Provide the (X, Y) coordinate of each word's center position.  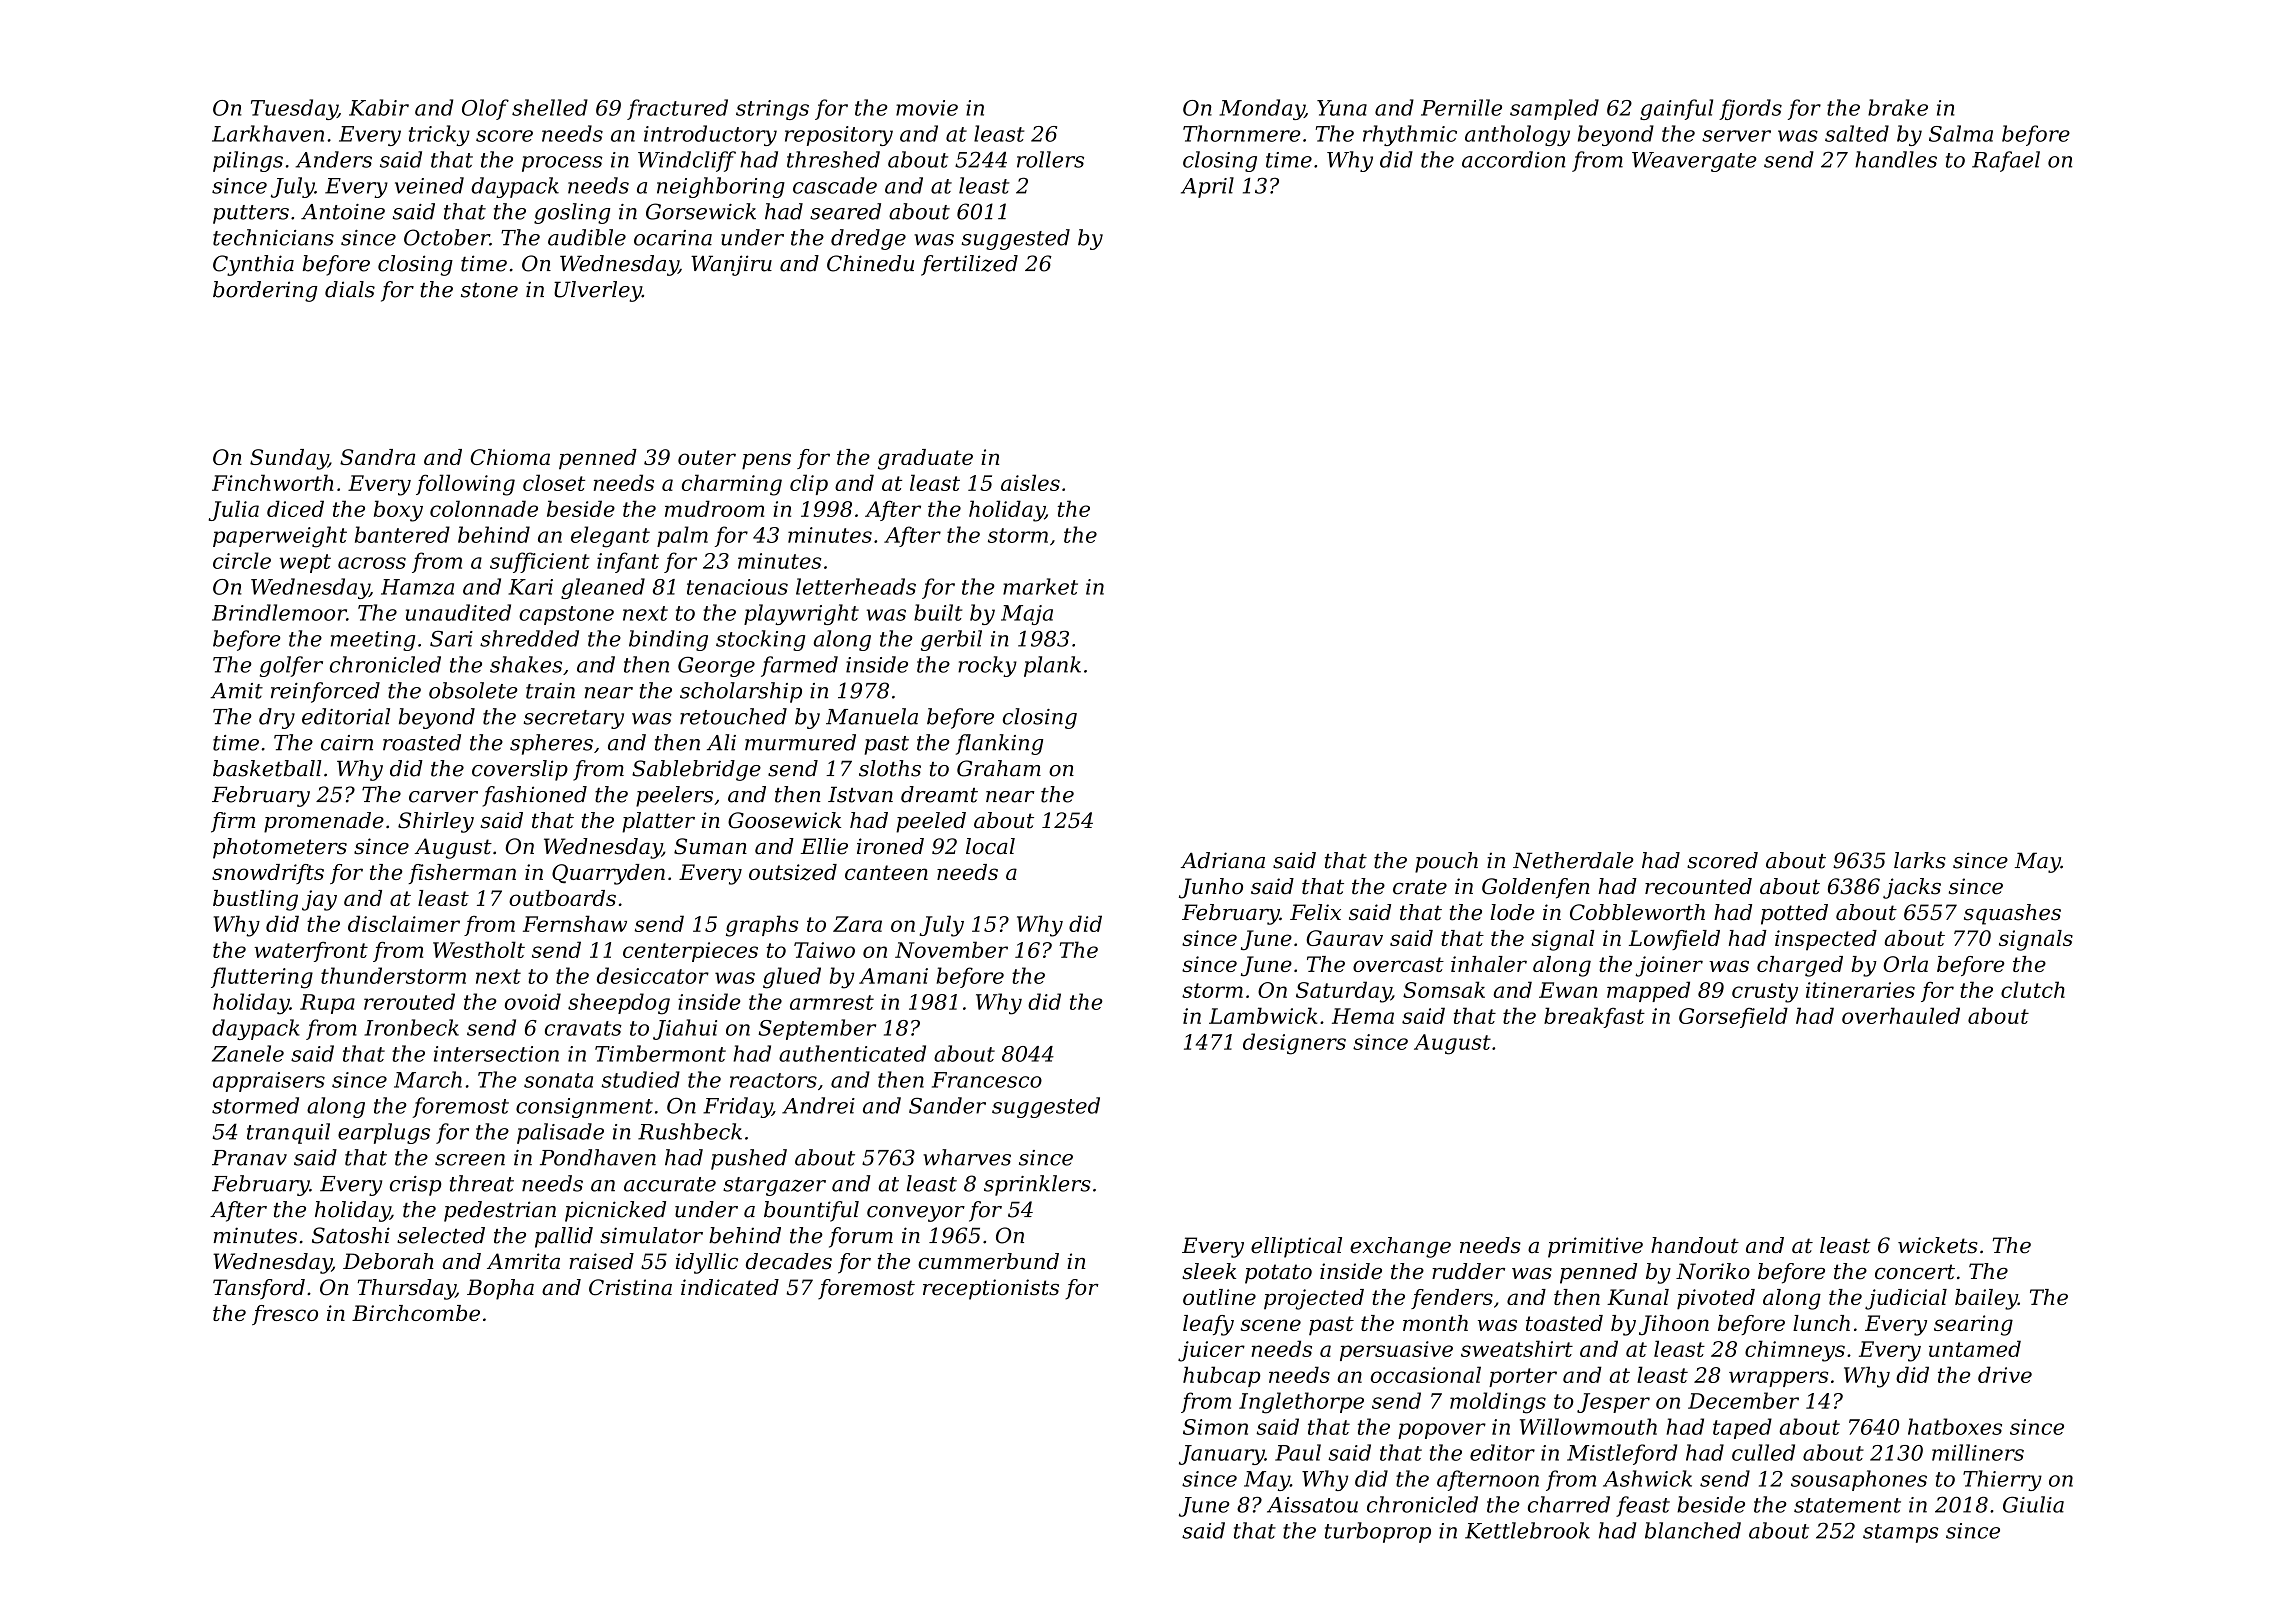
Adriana (1223, 860)
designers (1294, 1044)
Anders (333, 159)
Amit (236, 691)
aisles (1030, 482)
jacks (1912, 888)
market (1040, 586)
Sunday (289, 459)
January (1222, 1455)
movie (927, 108)
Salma (1961, 133)
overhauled (1901, 1015)
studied (640, 1079)
